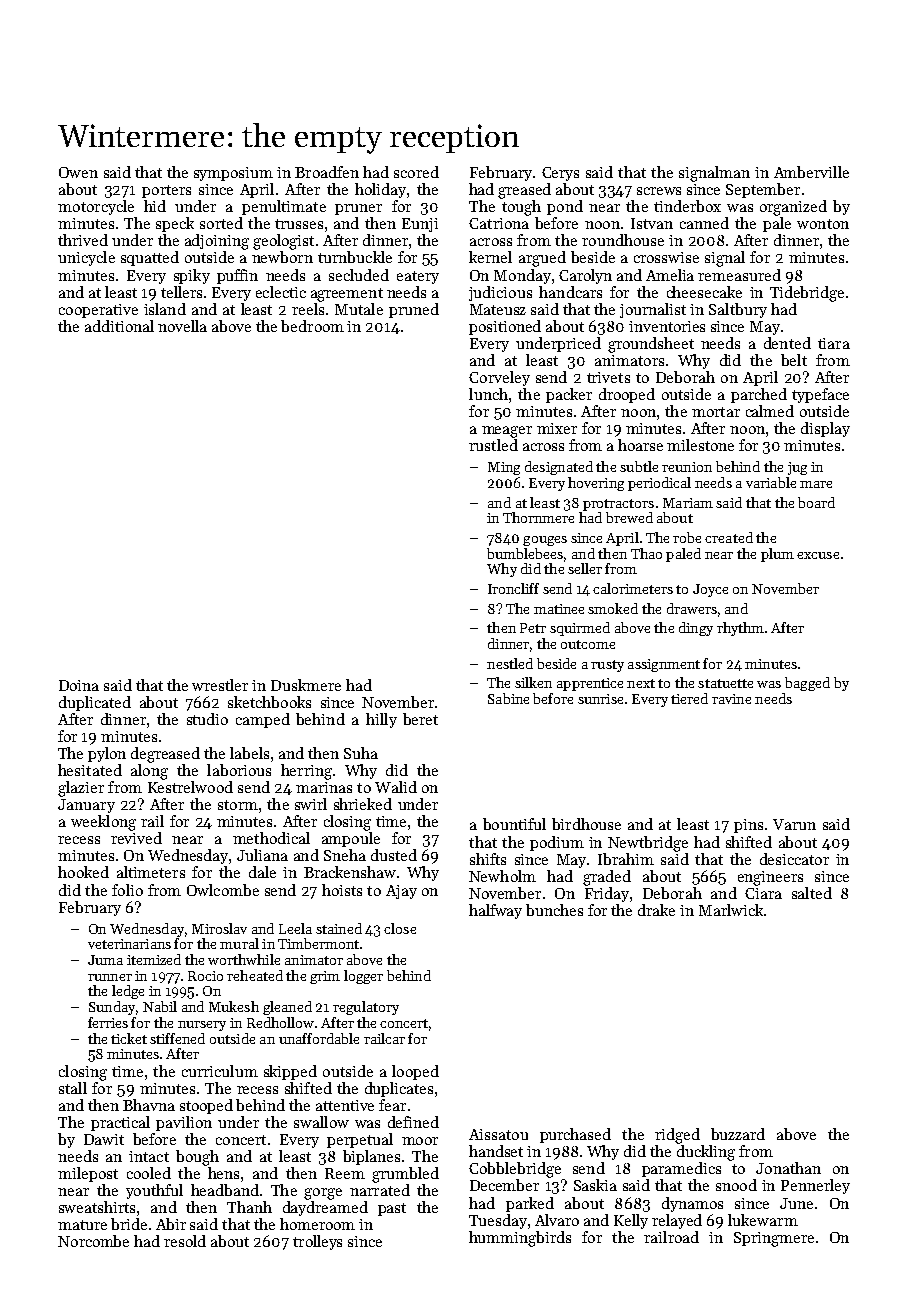  What do you see at coordinates (525, 553) in the screenshot?
I see `bumblebees` at bounding box center [525, 553].
